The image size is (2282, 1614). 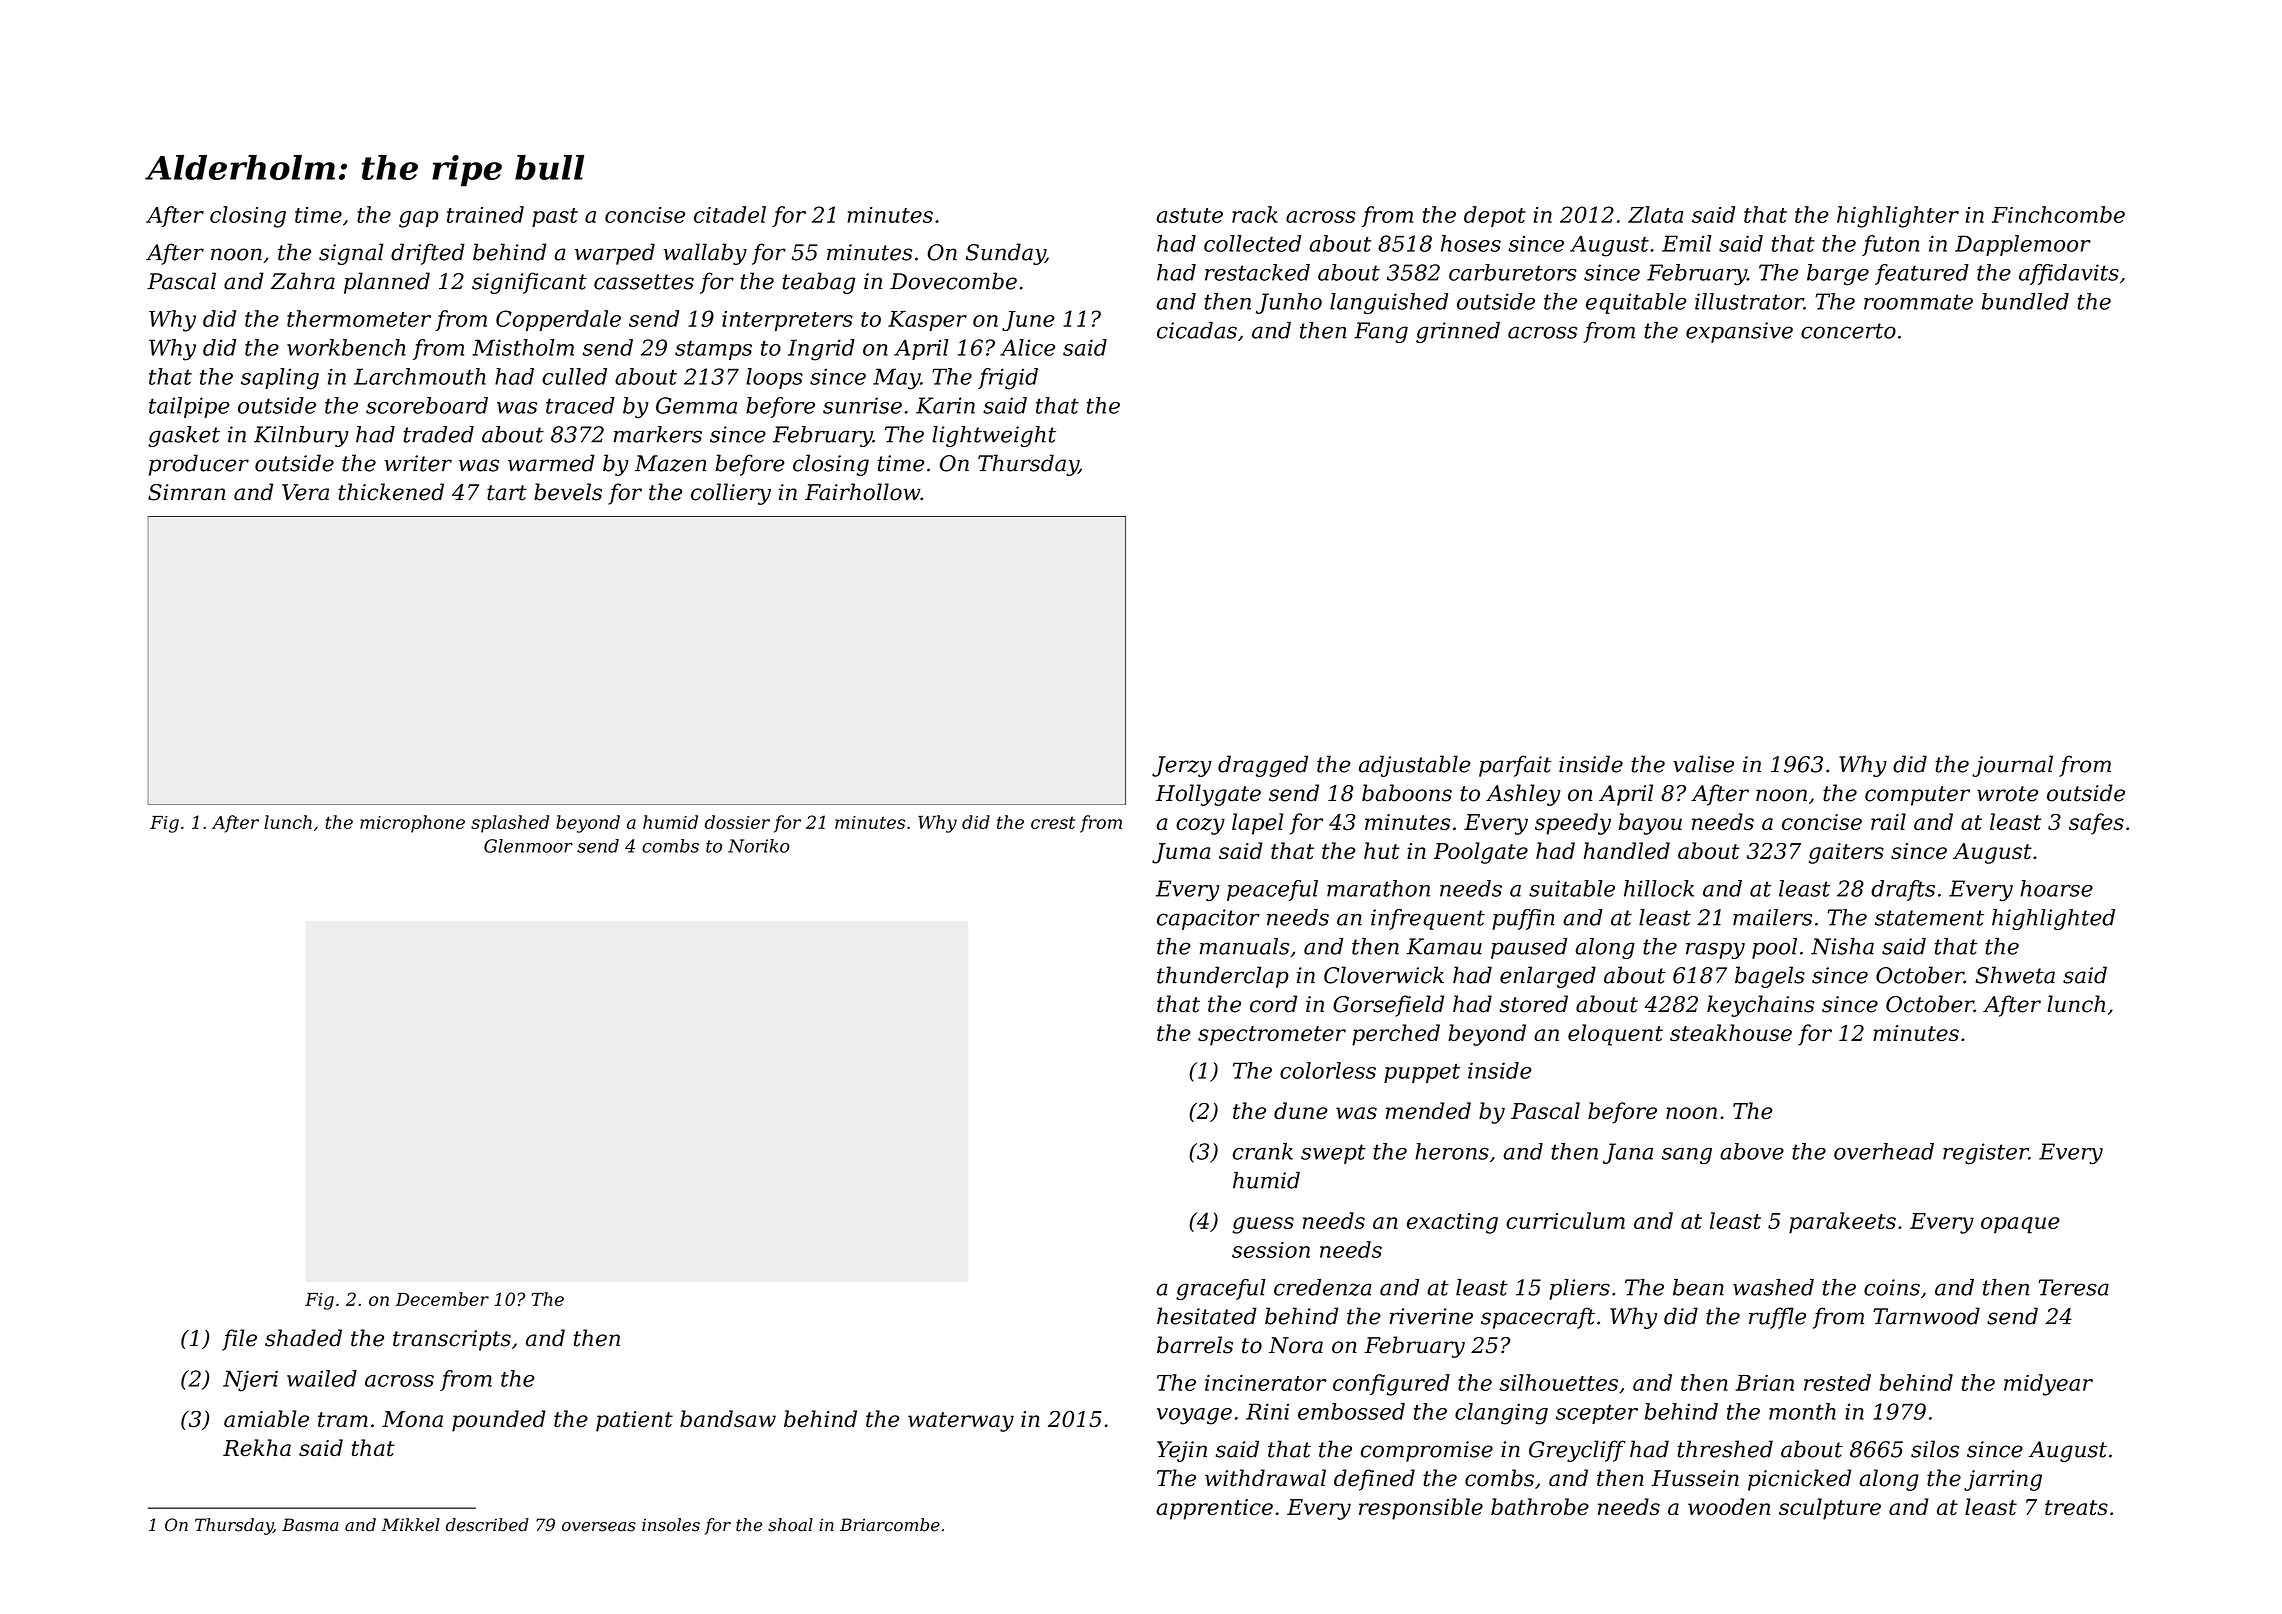 What do you see at coordinates (927, 321) in the page?
I see `Kasper` at bounding box center [927, 321].
